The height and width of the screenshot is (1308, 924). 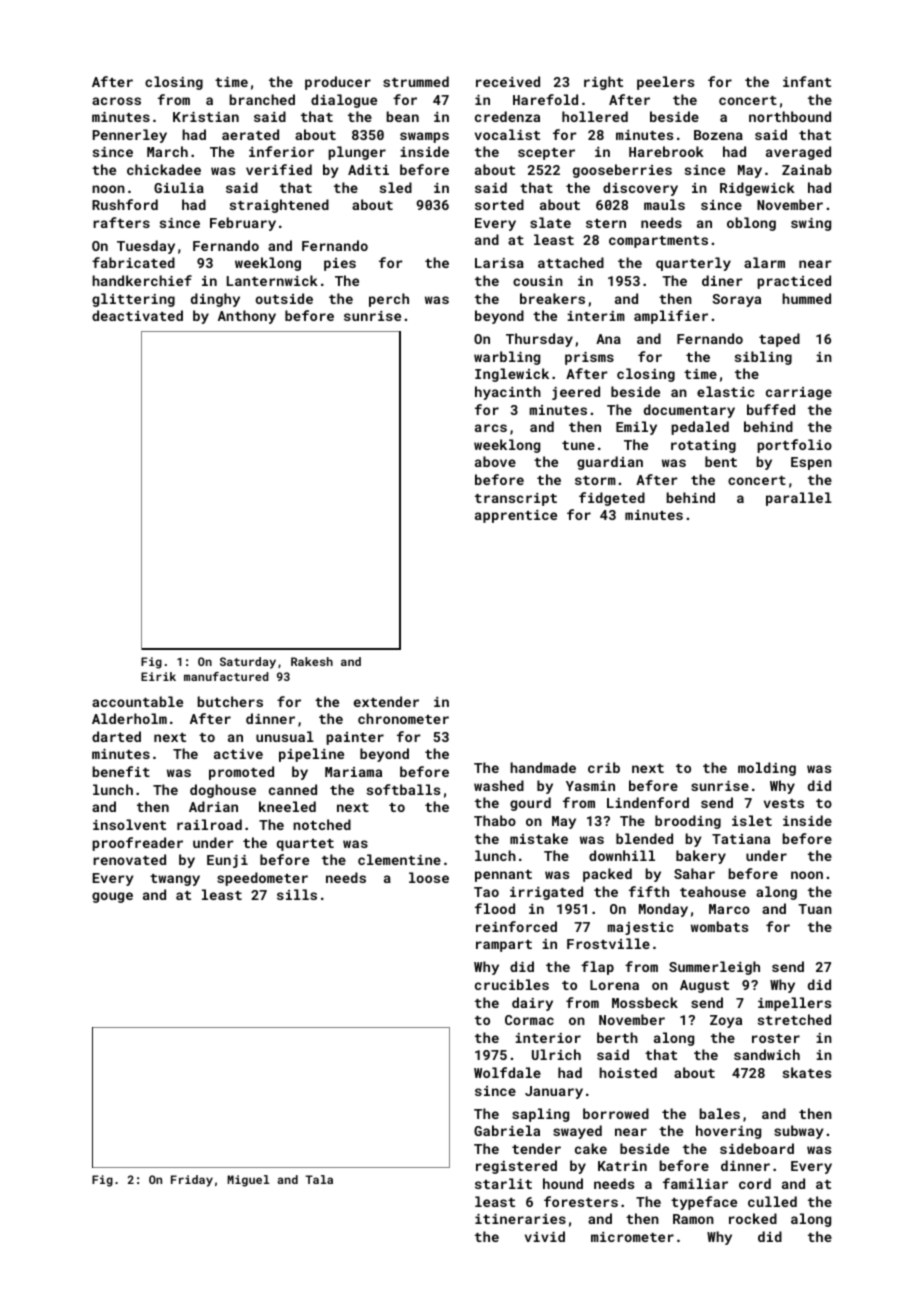 I want to click on Tuan, so click(x=815, y=909).
